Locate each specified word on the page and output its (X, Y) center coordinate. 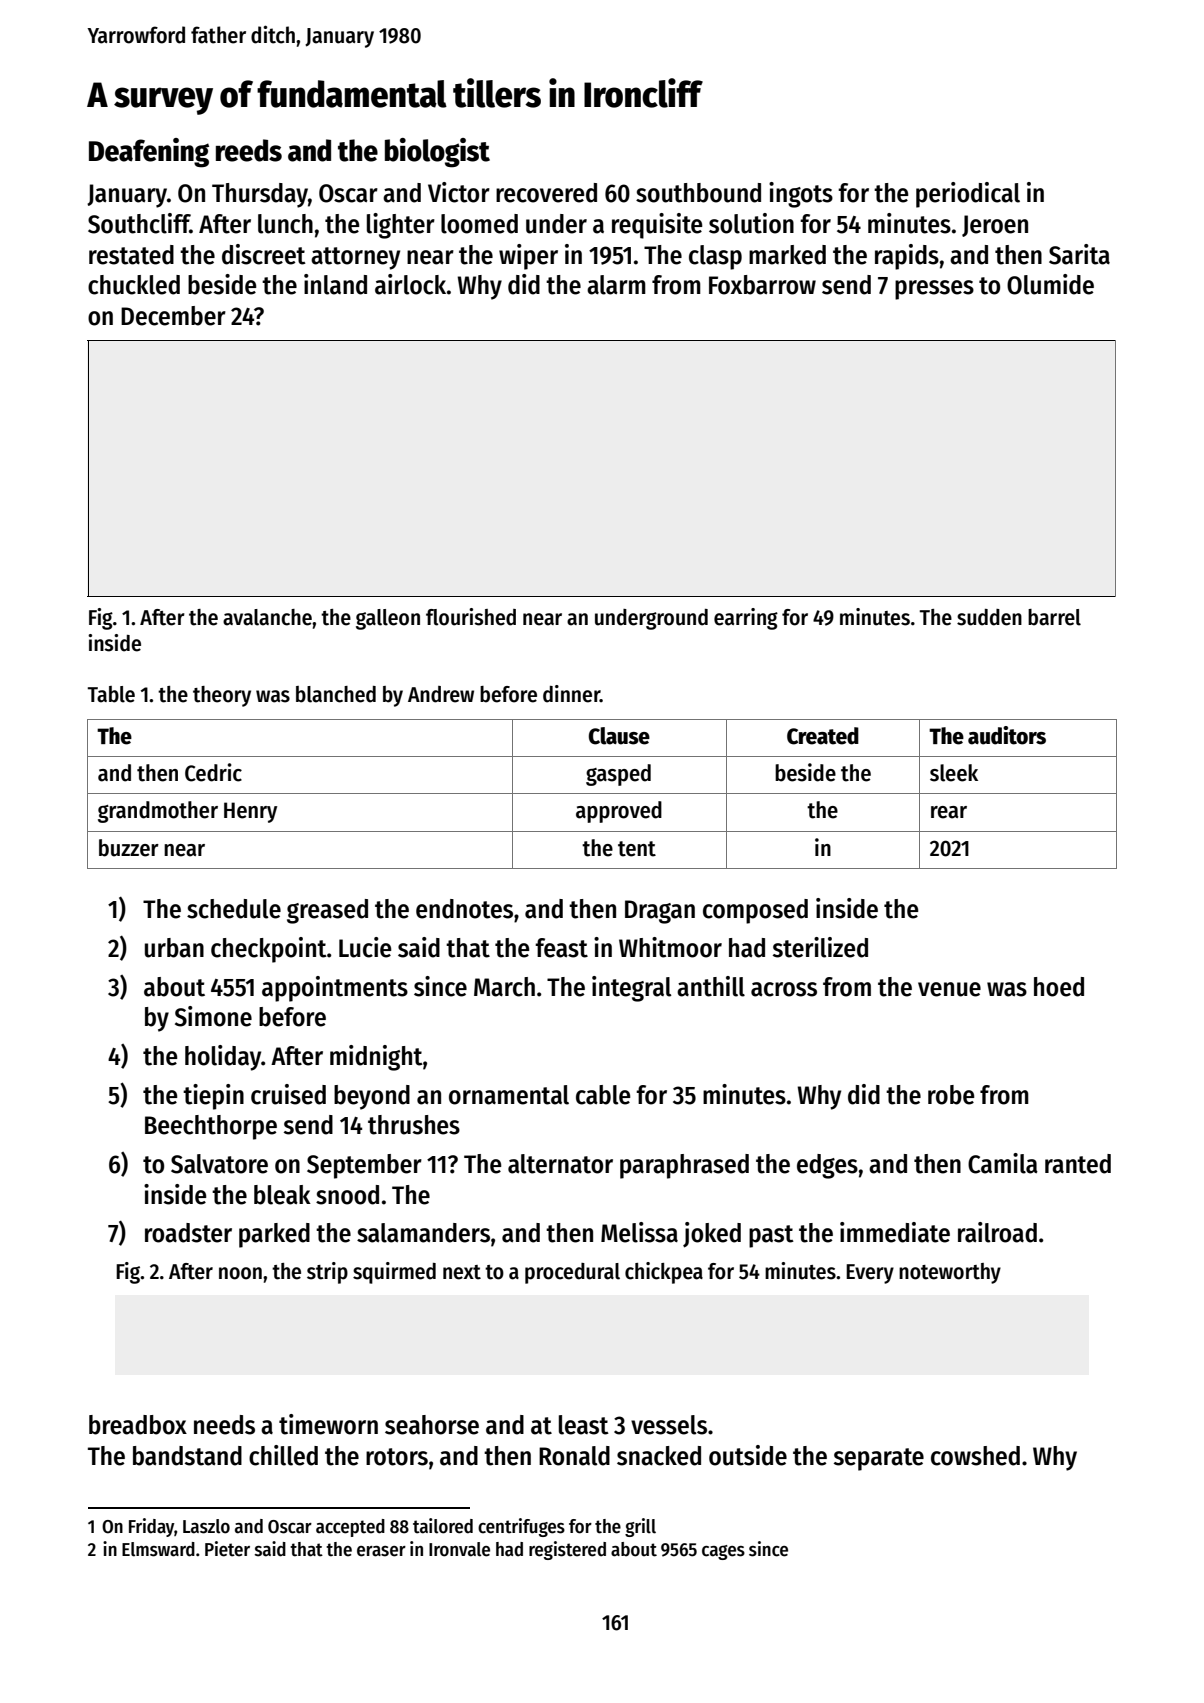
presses (934, 290)
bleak (282, 1195)
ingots (801, 195)
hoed (1059, 987)
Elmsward (158, 1549)
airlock (410, 284)
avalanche (267, 617)
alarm (616, 285)
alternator (560, 1164)
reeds (249, 150)
